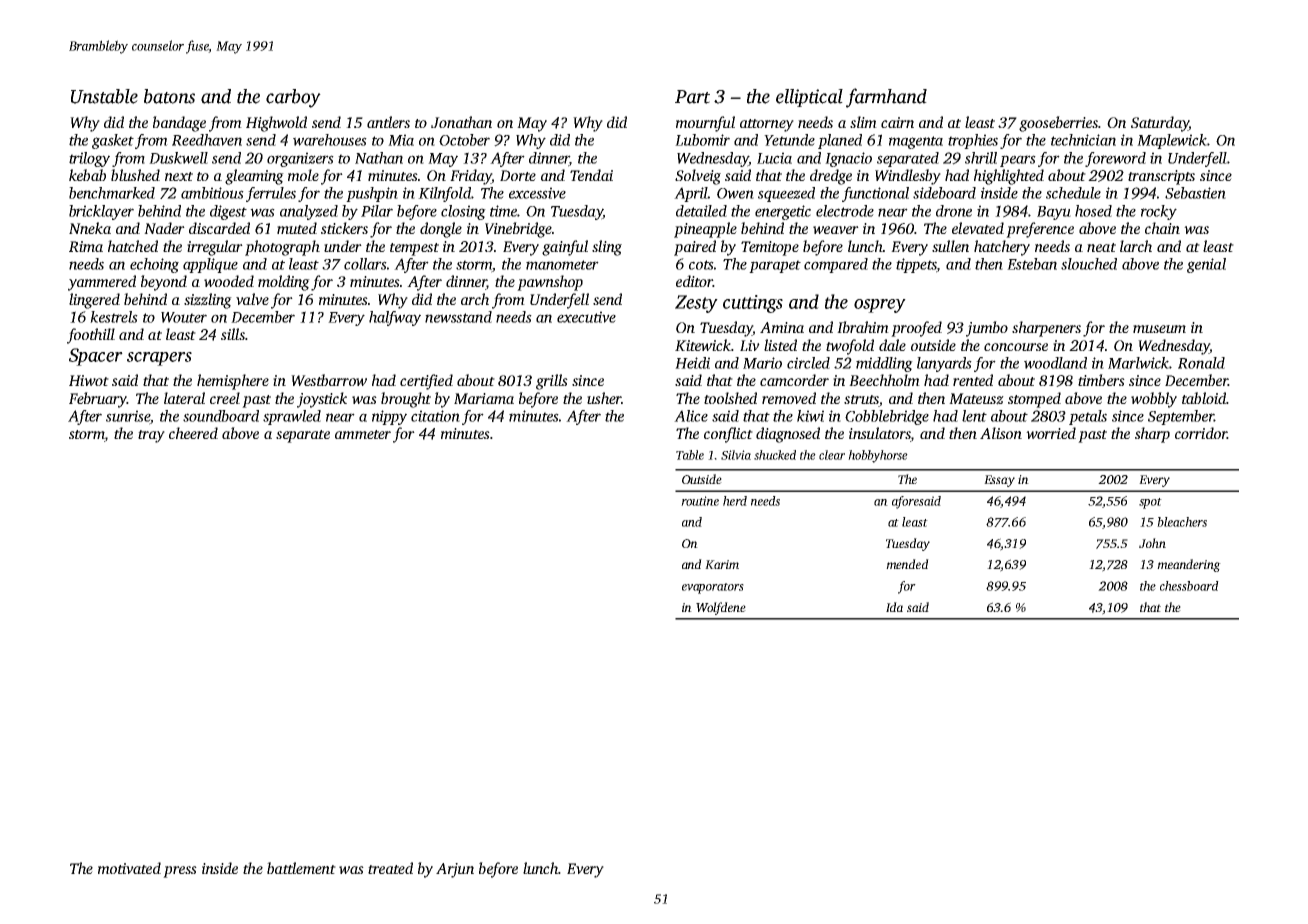 The width and height of the screenshot is (1308, 924). What do you see at coordinates (722, 564) in the screenshot?
I see `Karim` at bounding box center [722, 564].
